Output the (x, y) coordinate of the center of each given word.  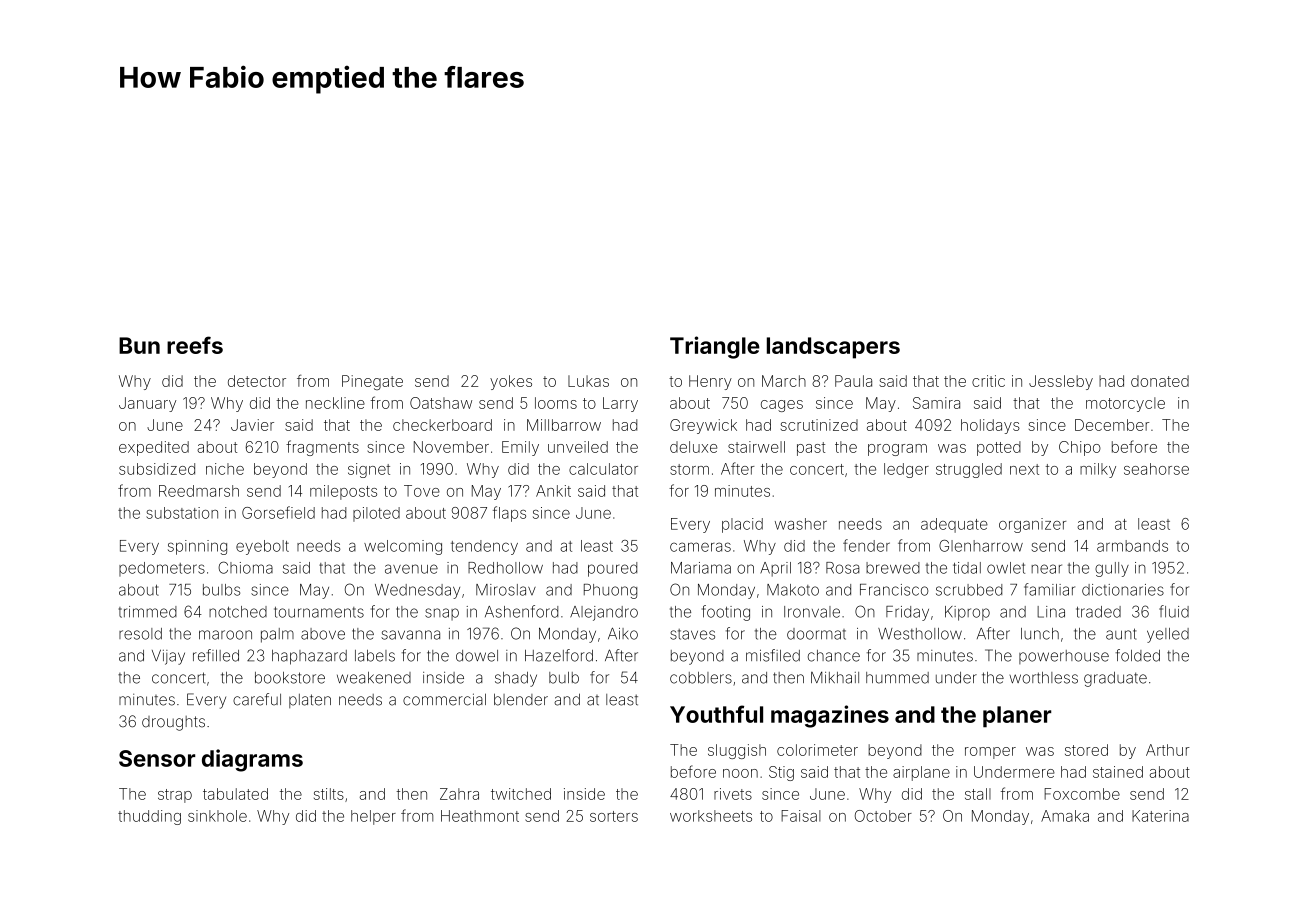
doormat (816, 634)
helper (373, 817)
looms (556, 403)
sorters (614, 816)
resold (140, 634)
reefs (195, 345)
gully (1112, 569)
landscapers (833, 348)
